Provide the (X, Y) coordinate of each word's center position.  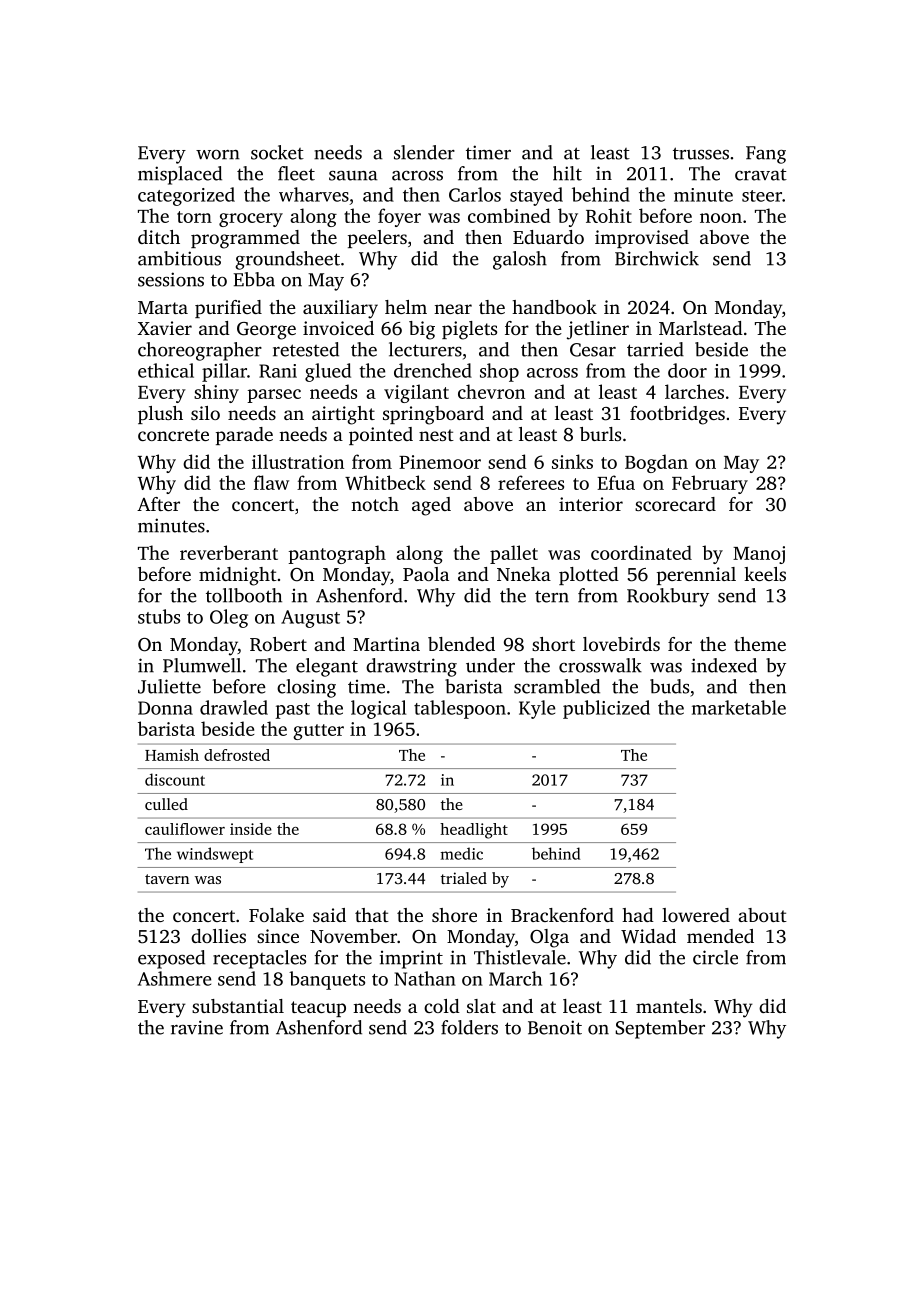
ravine (197, 1027)
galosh (520, 260)
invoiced (338, 328)
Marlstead (701, 328)
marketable (739, 707)
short (553, 644)
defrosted (237, 755)
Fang (766, 155)
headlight (474, 831)
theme (760, 644)
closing (306, 688)
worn (218, 155)
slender (424, 152)
